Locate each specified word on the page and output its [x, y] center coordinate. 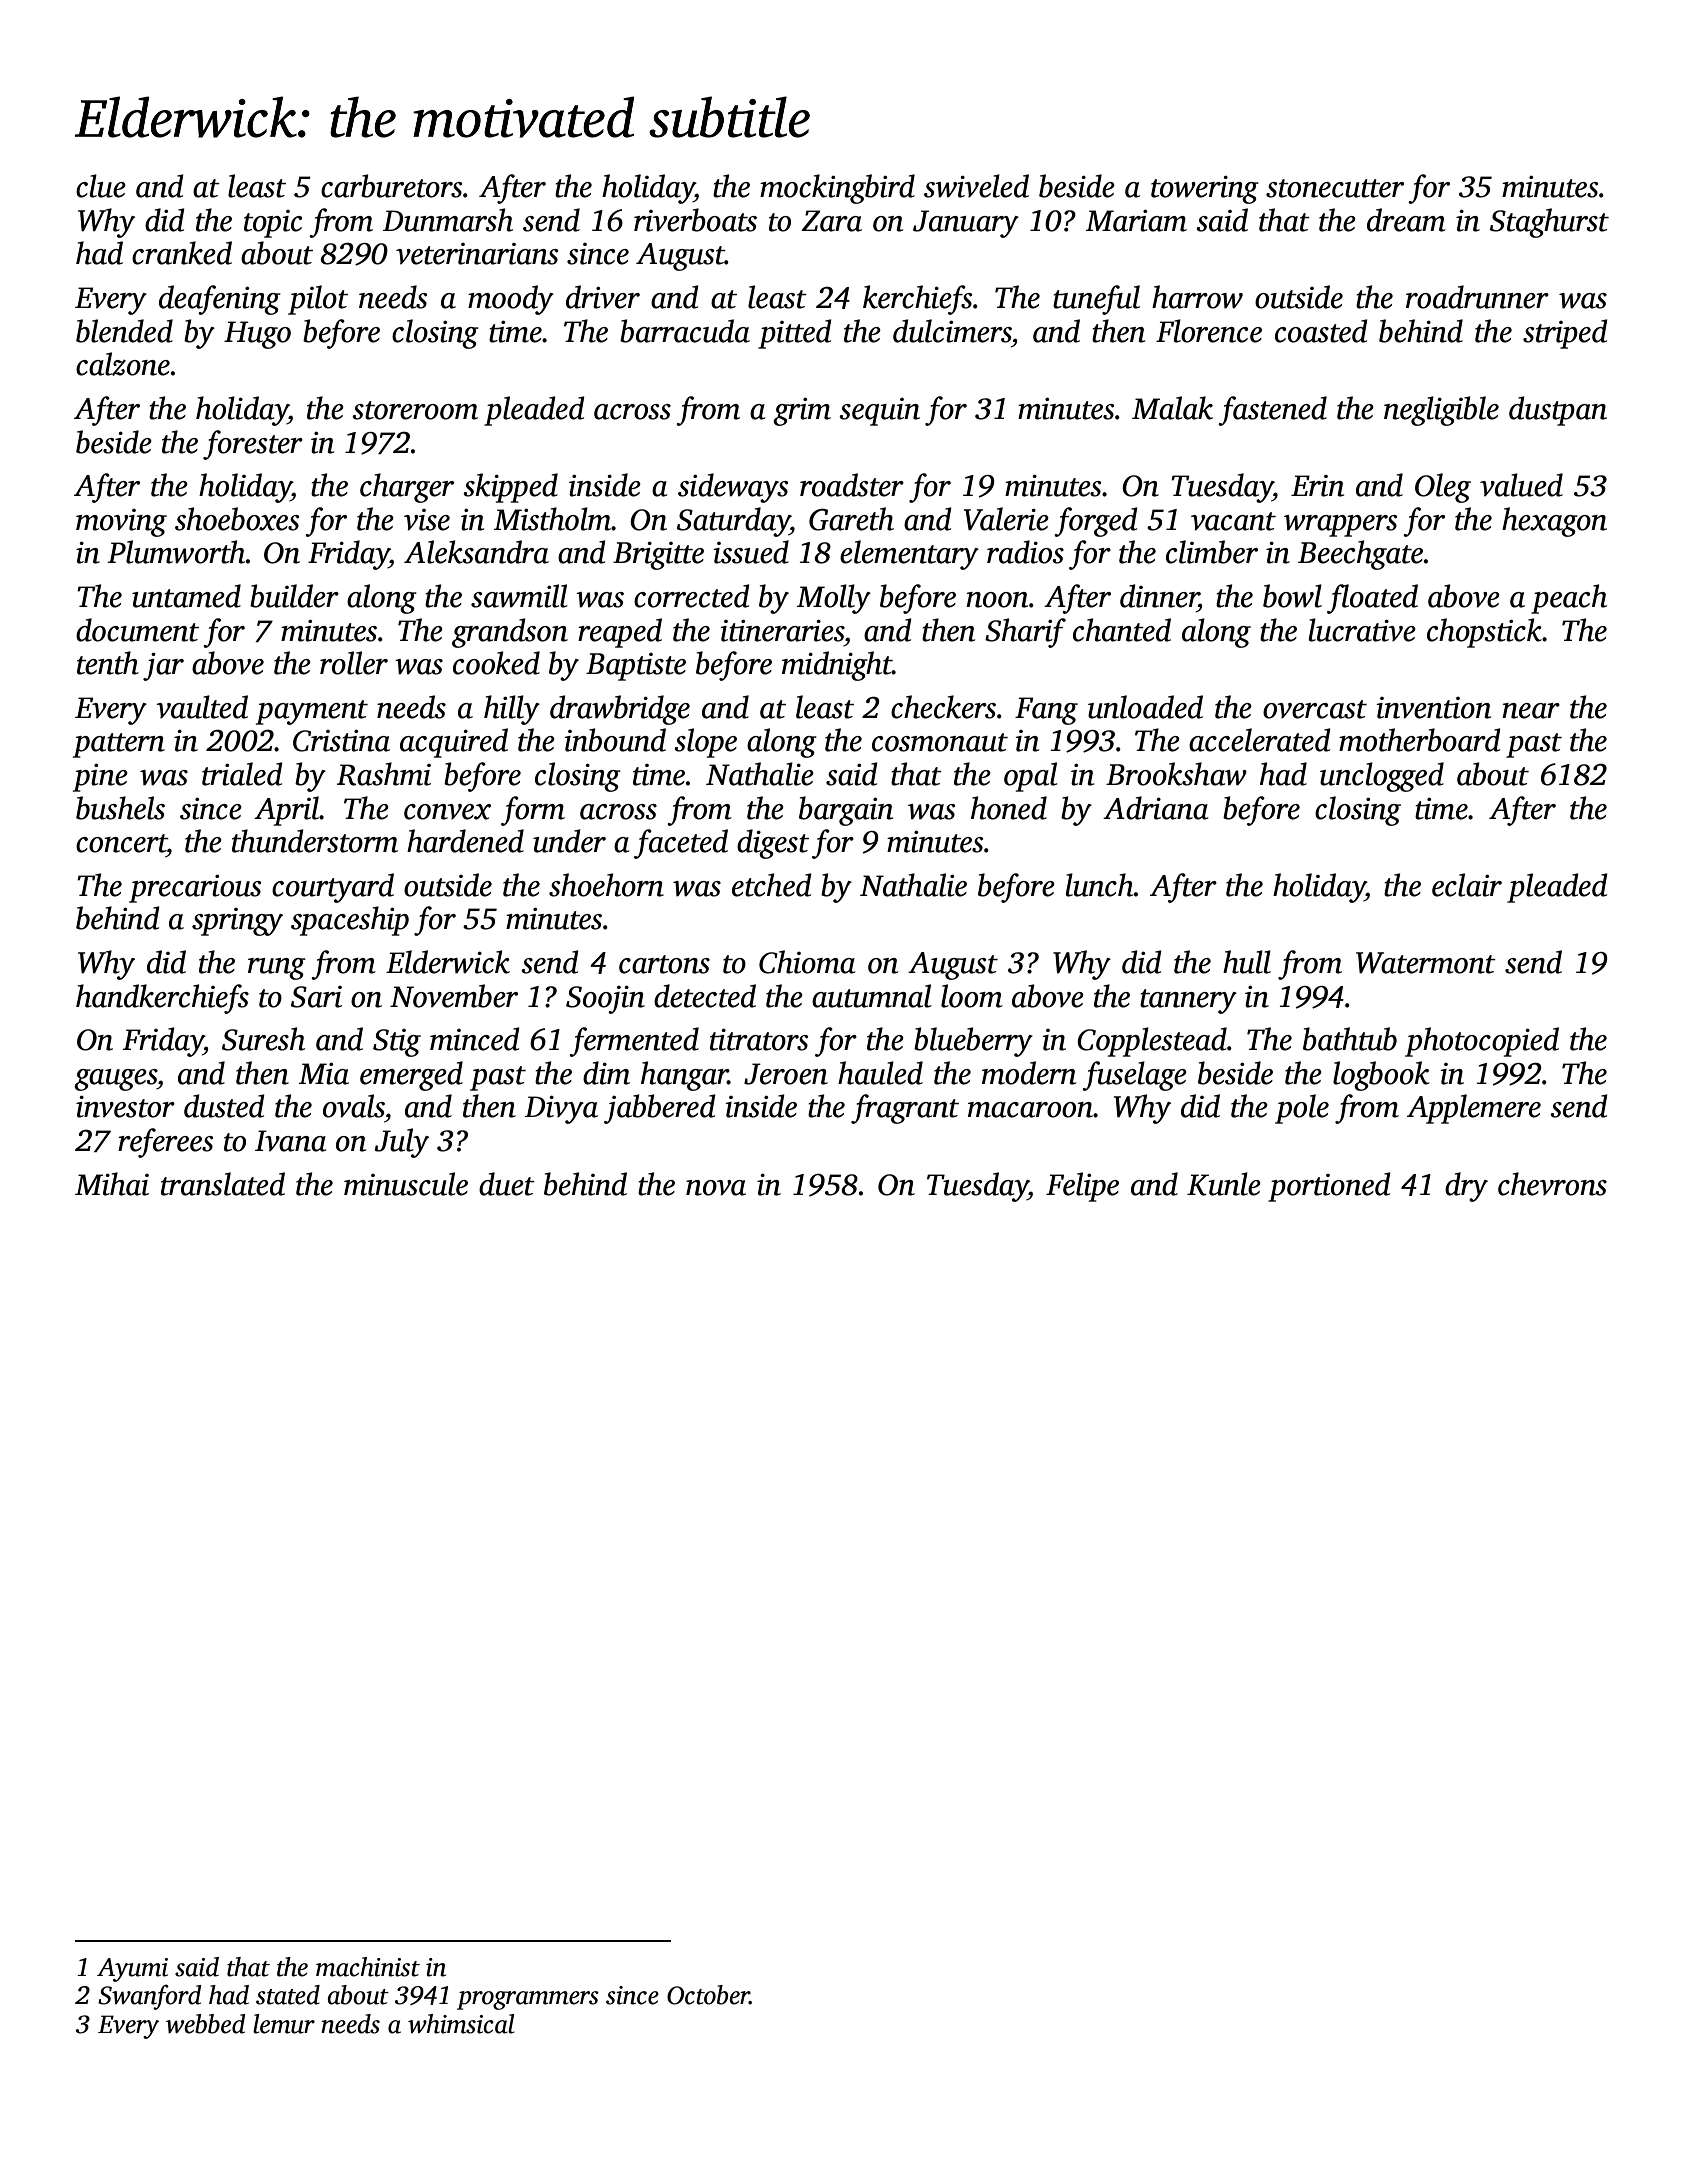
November [454, 996]
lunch [1100, 885]
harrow [1197, 297]
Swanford [150, 1997]
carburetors [391, 186]
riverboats [695, 220]
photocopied [1482, 1042]
